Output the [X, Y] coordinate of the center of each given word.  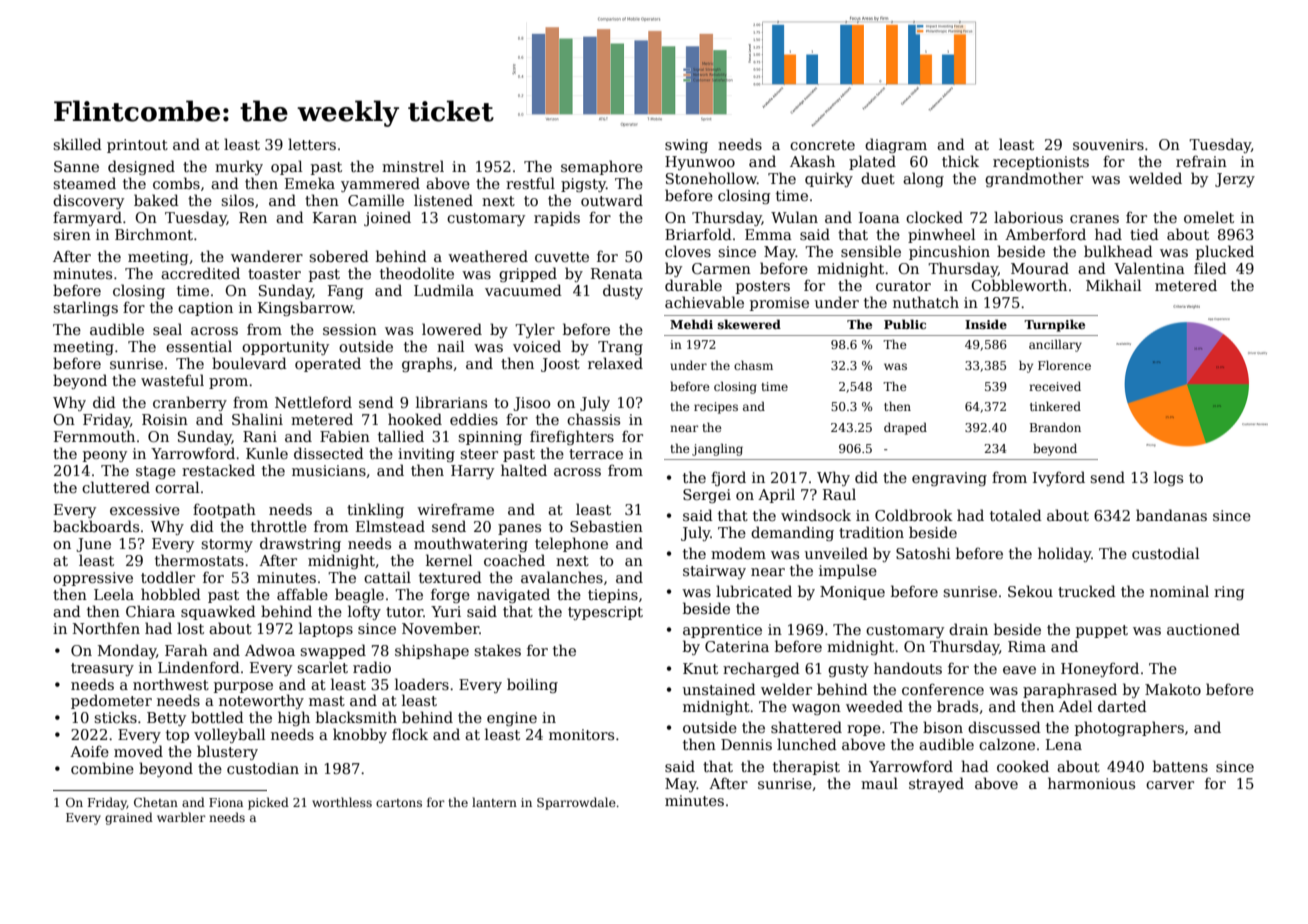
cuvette [562, 257]
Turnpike [1054, 325]
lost [190, 628]
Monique [852, 593]
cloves [688, 251]
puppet [1102, 631]
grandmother [1034, 179]
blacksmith [356, 717]
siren [72, 234]
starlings [85, 308]
